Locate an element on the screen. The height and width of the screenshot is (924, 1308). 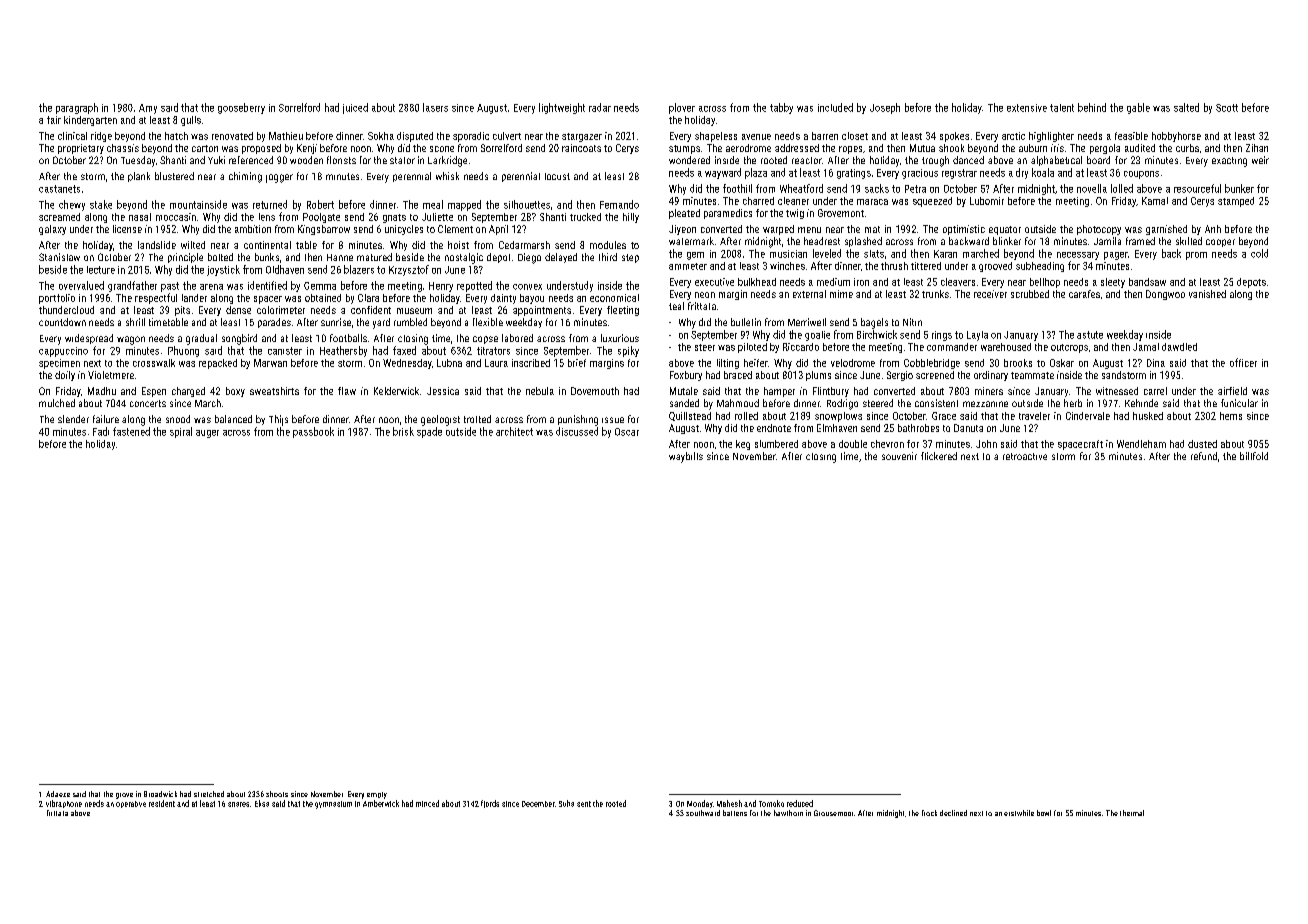
Oscar is located at coordinates (627, 432).
